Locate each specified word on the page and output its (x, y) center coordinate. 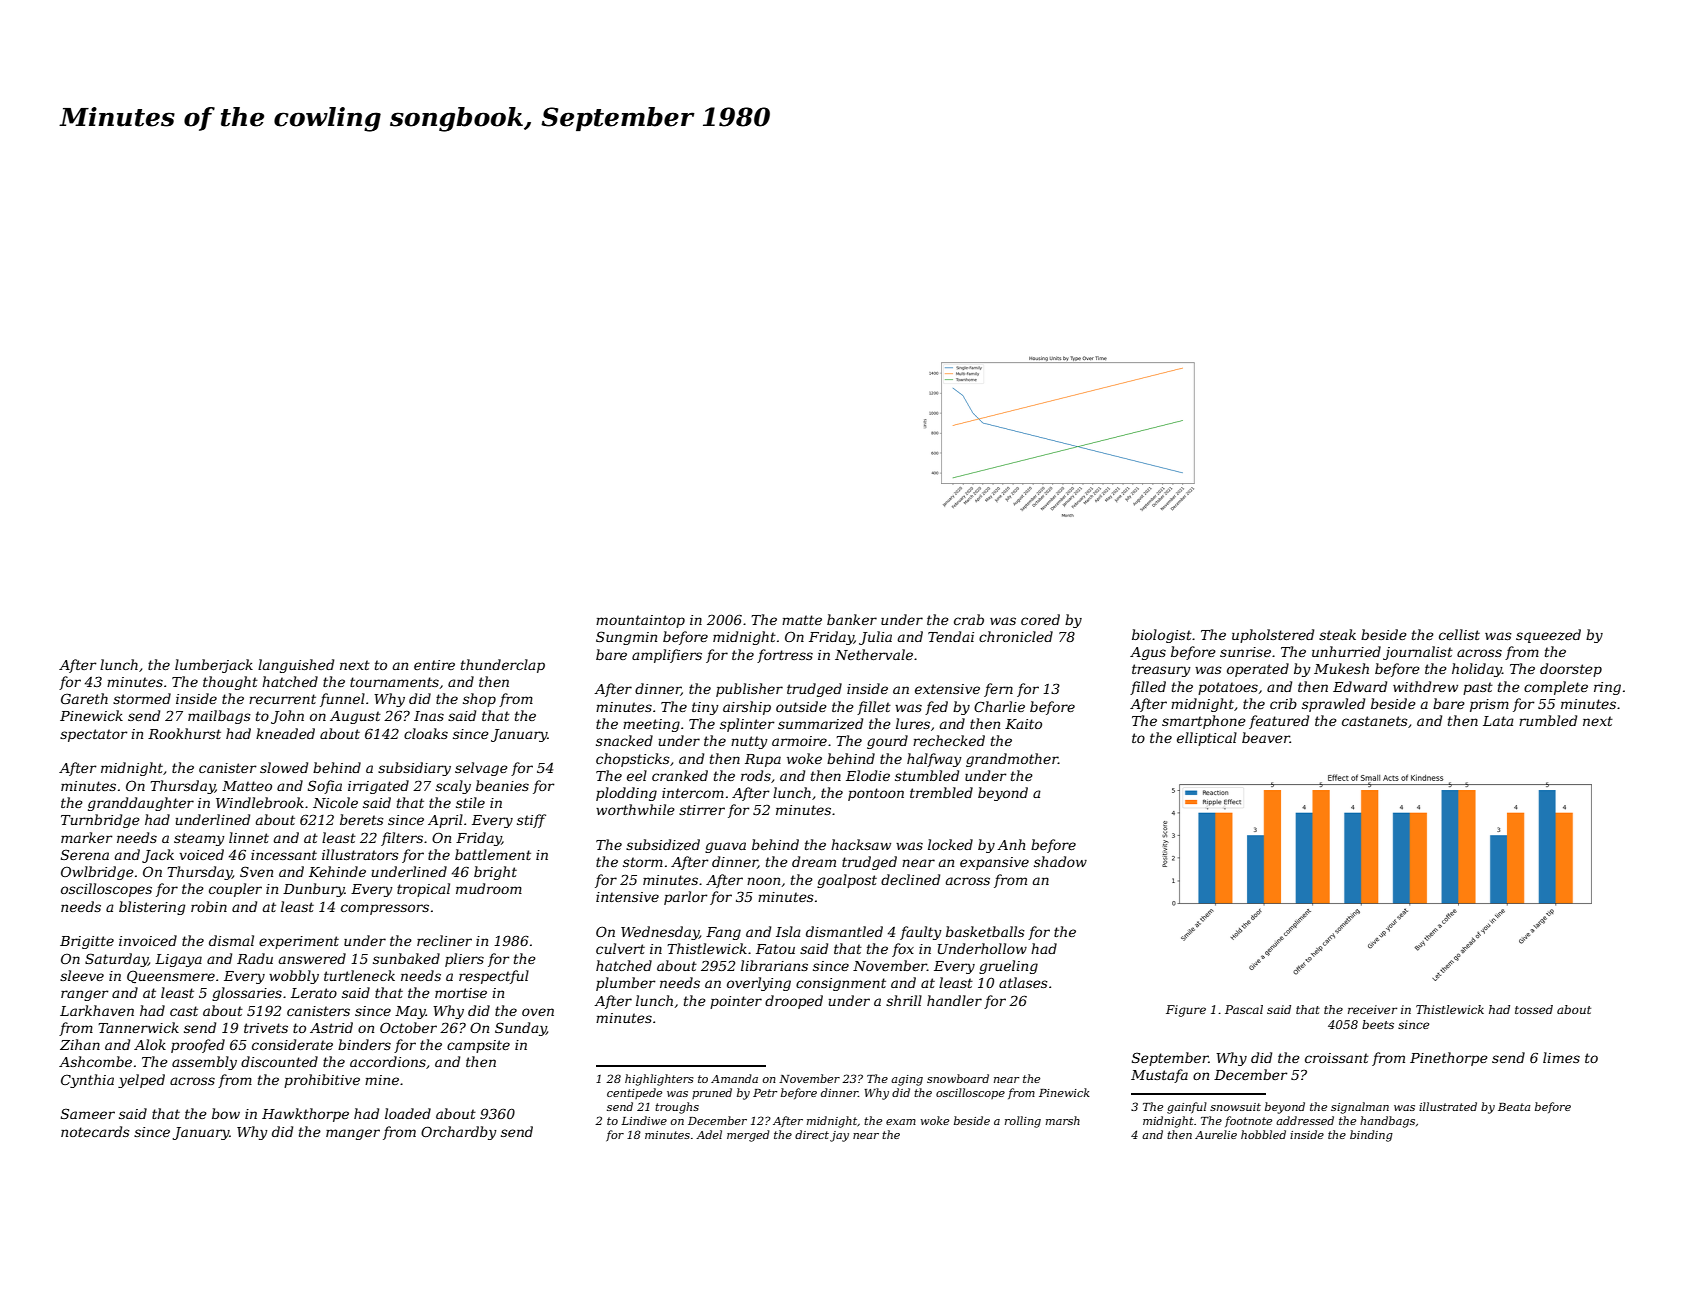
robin (209, 906)
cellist (1459, 634)
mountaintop (640, 621)
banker (852, 619)
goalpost (847, 881)
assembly (204, 1063)
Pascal (1244, 1009)
